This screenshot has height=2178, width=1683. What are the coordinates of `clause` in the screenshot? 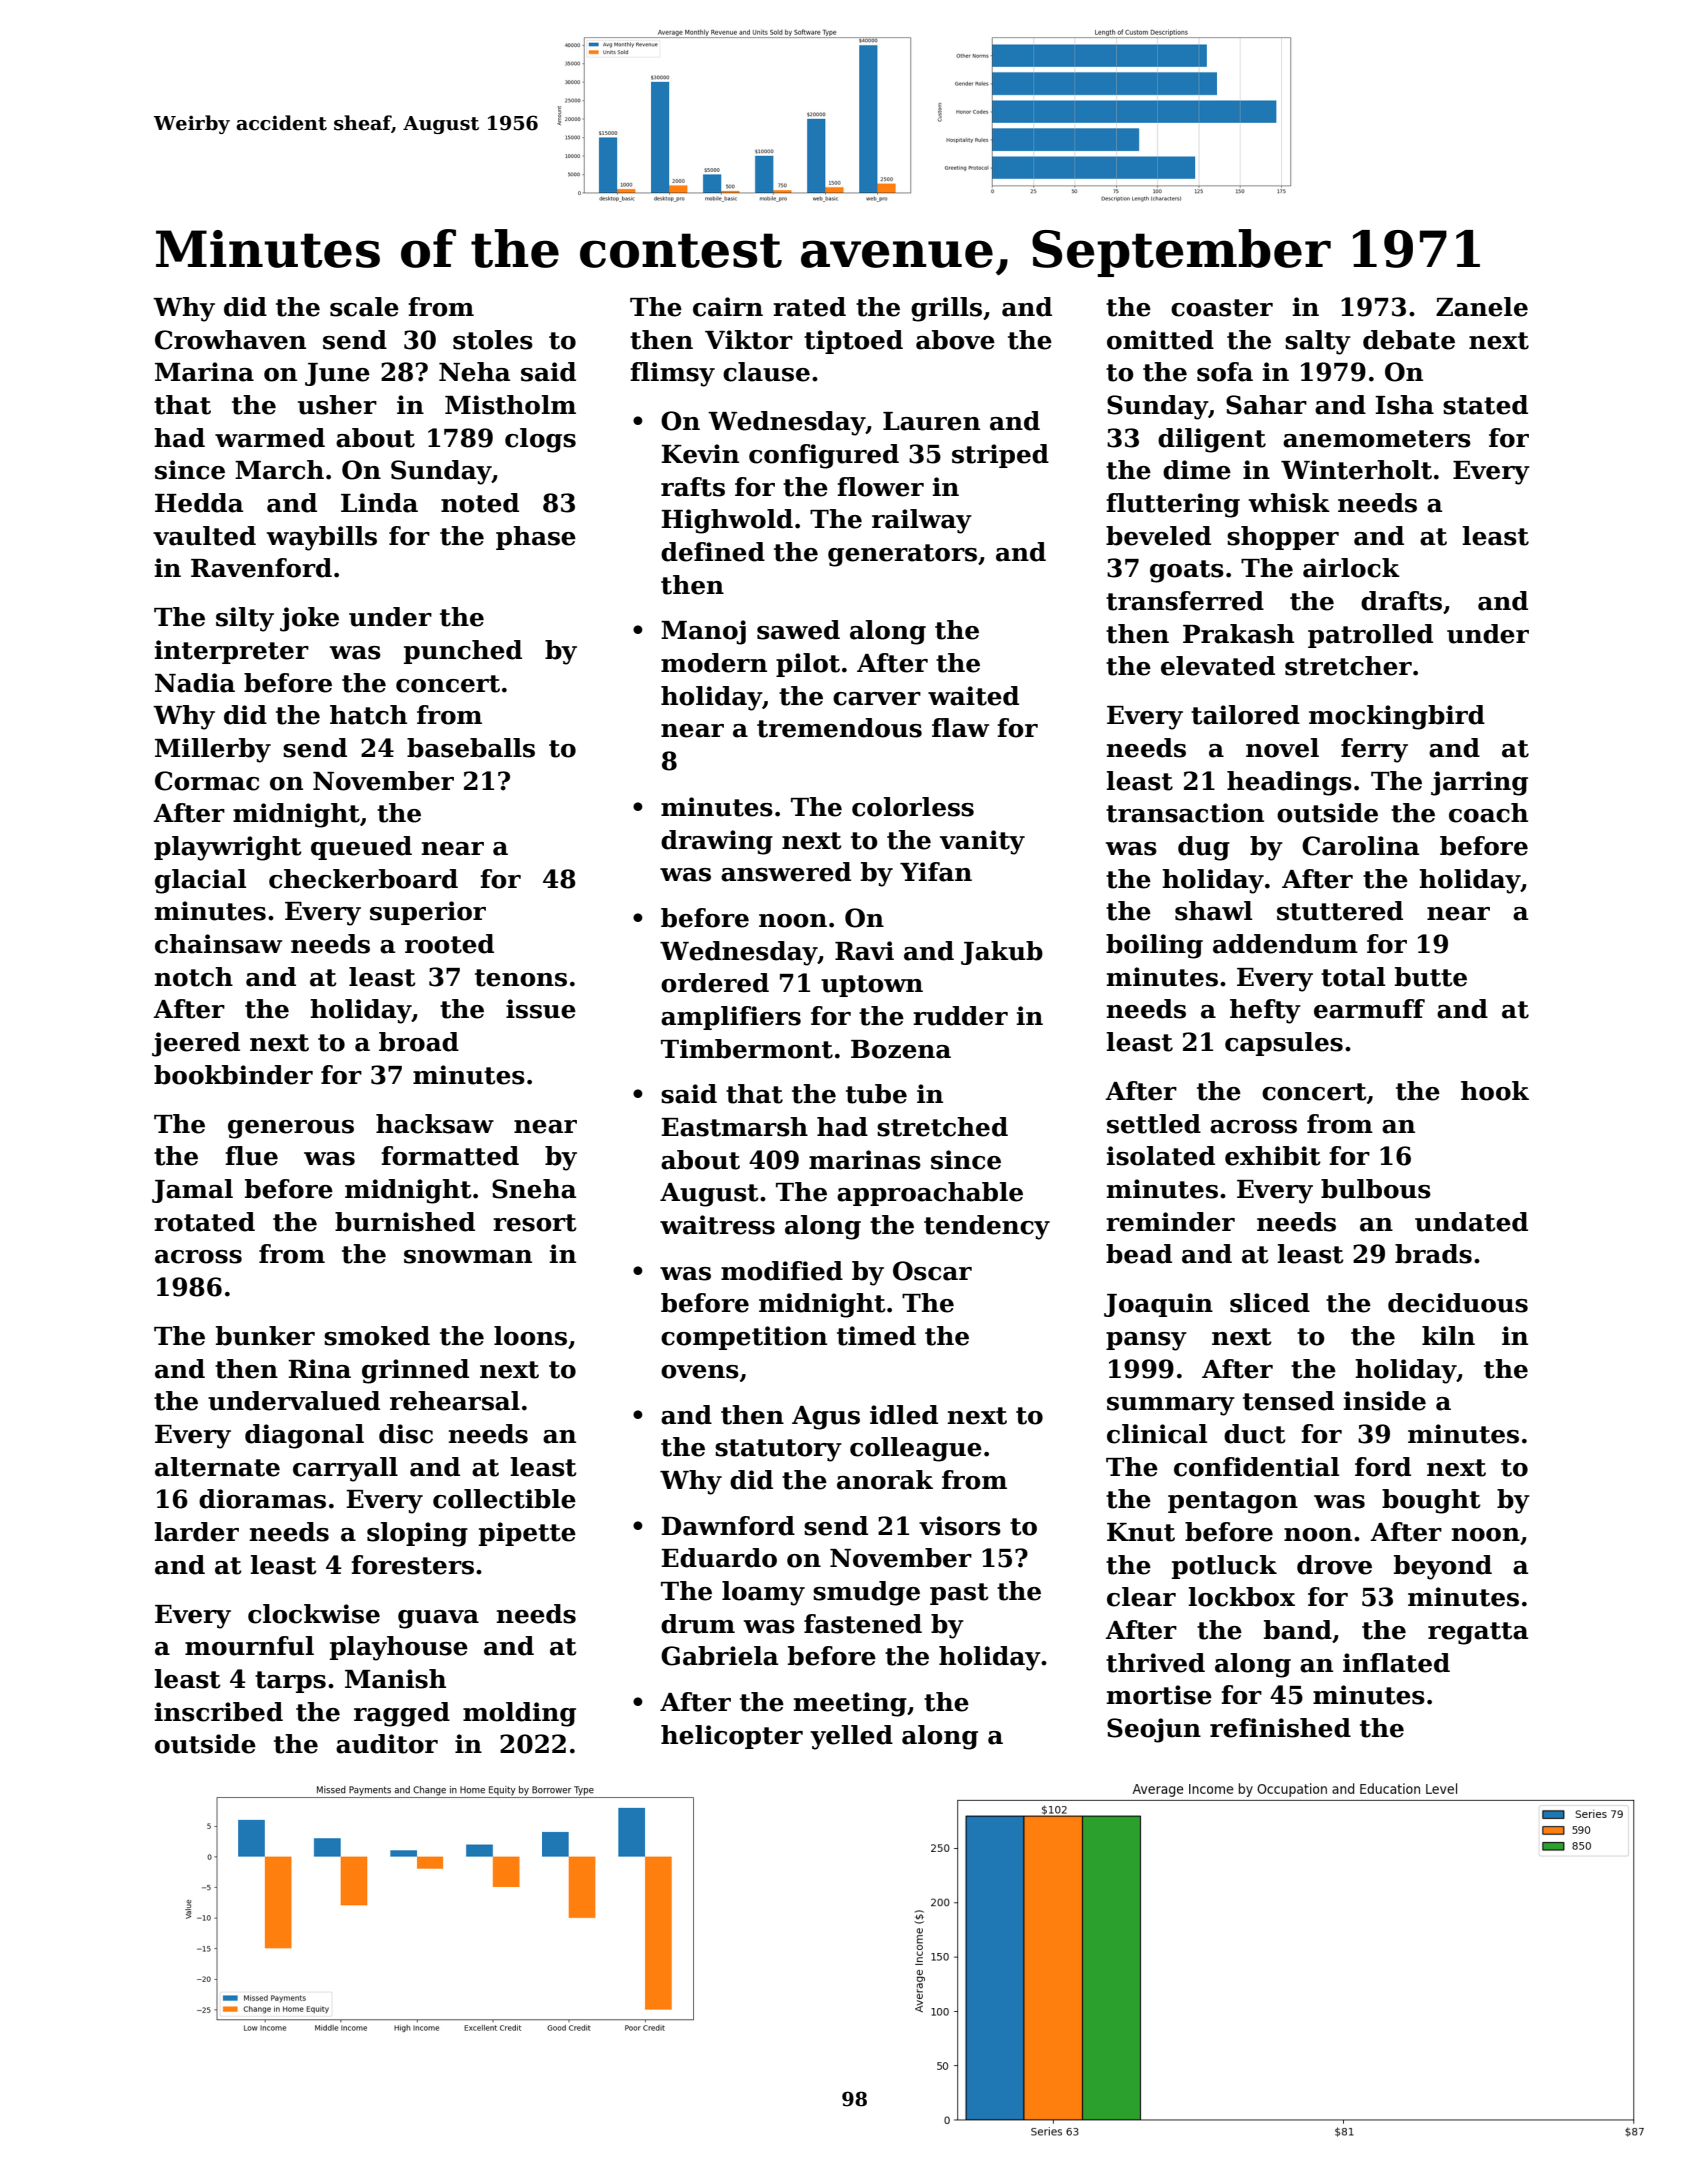 It's located at (766, 372).
